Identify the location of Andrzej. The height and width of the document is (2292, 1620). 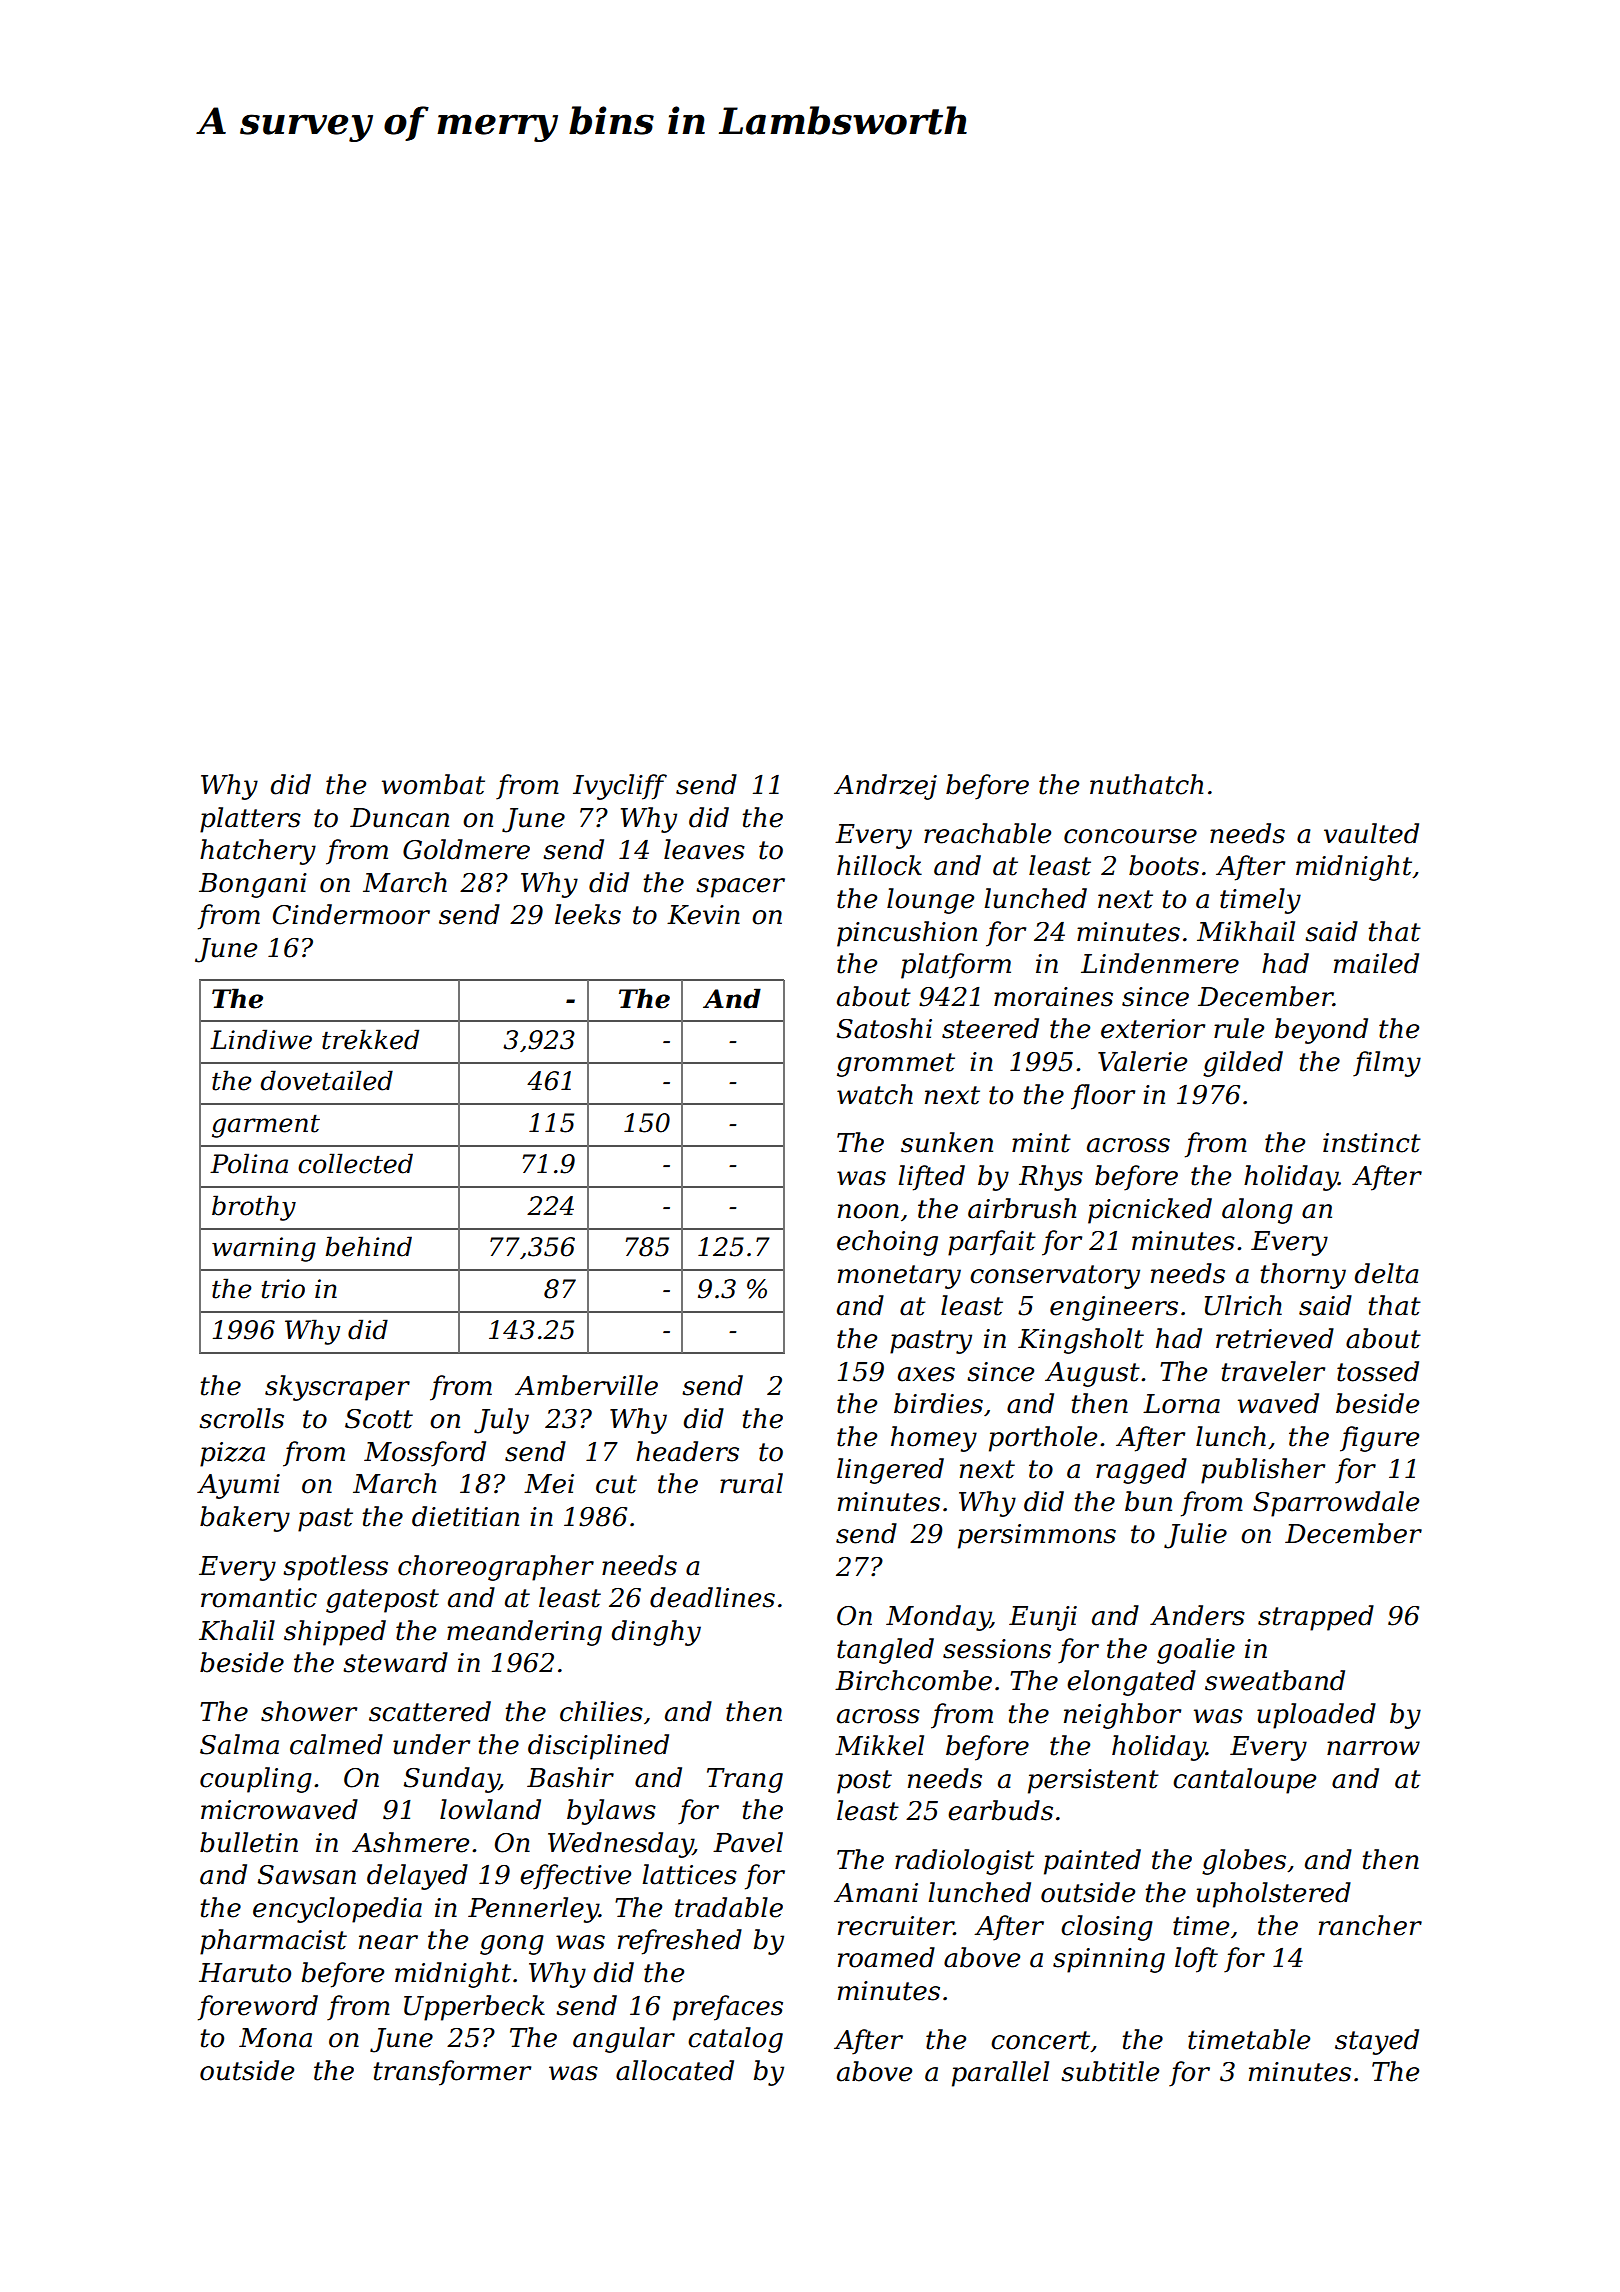
(885, 787).
